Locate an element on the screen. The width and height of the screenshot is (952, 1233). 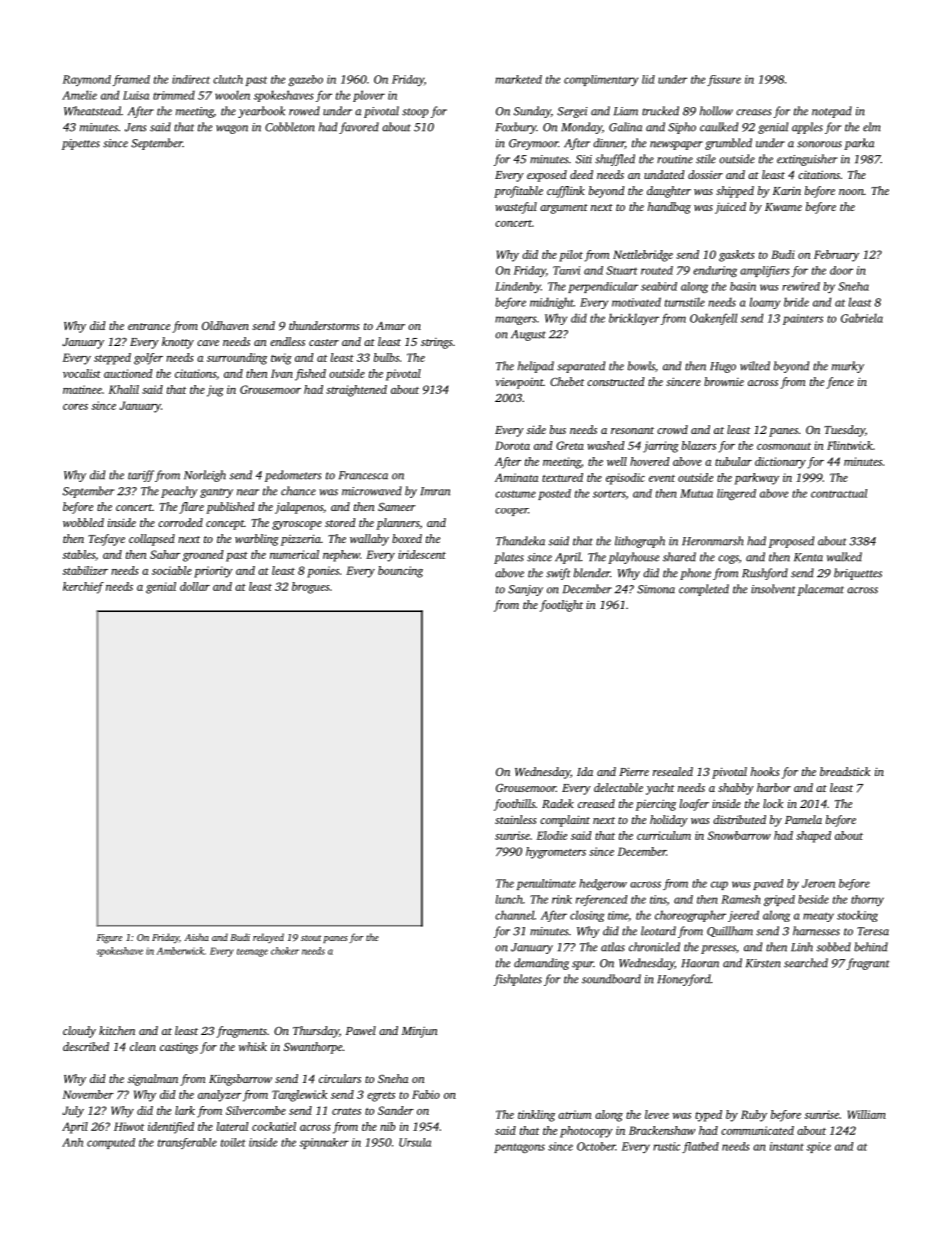
trucked is located at coordinates (660, 111).
